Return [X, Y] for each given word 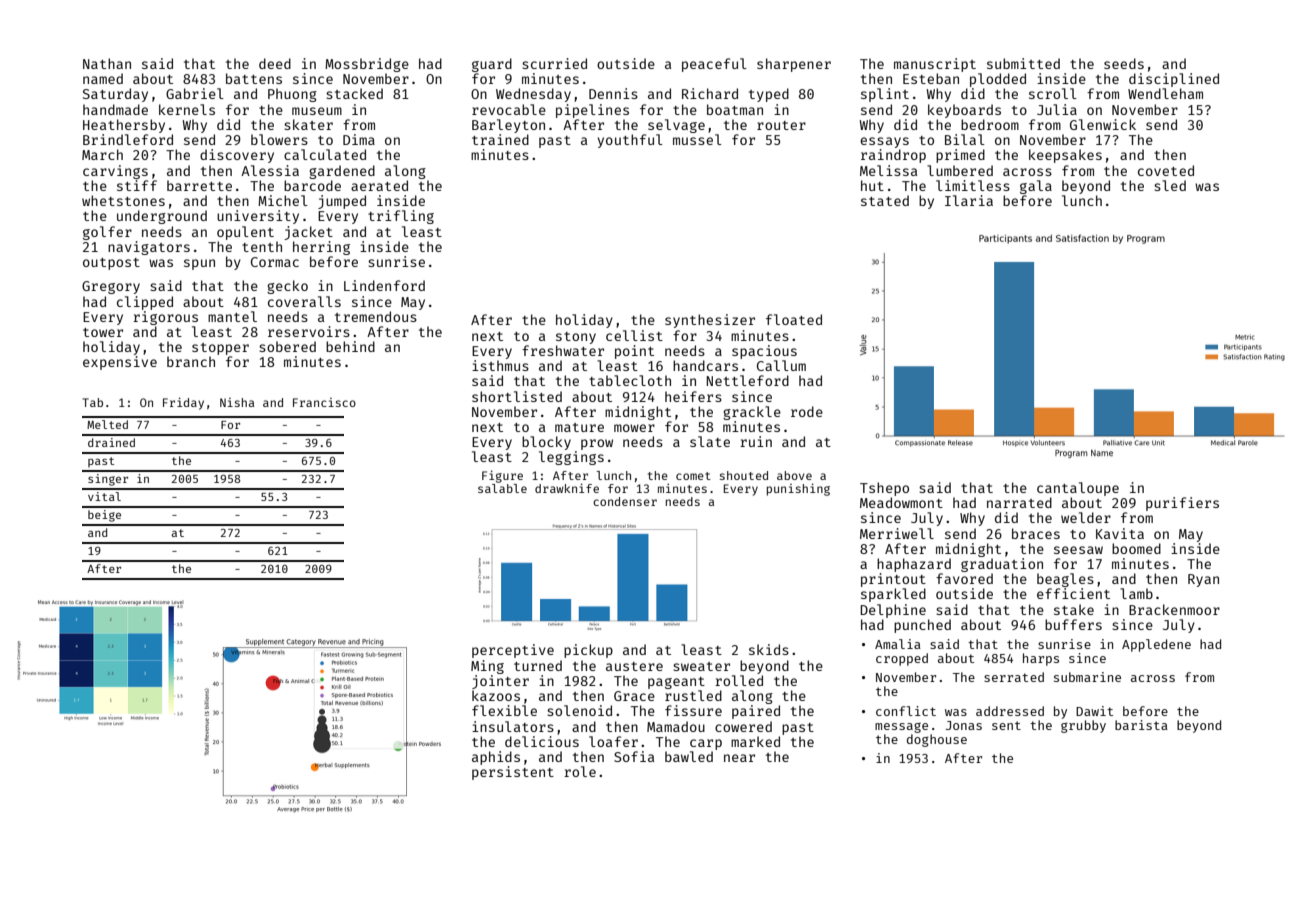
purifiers [1182, 504]
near [739, 758]
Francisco [324, 402]
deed [275, 63]
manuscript [935, 65]
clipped [145, 303]
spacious [764, 352]
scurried [554, 63]
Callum [781, 365]
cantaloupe [1078, 489]
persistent [513, 773]
